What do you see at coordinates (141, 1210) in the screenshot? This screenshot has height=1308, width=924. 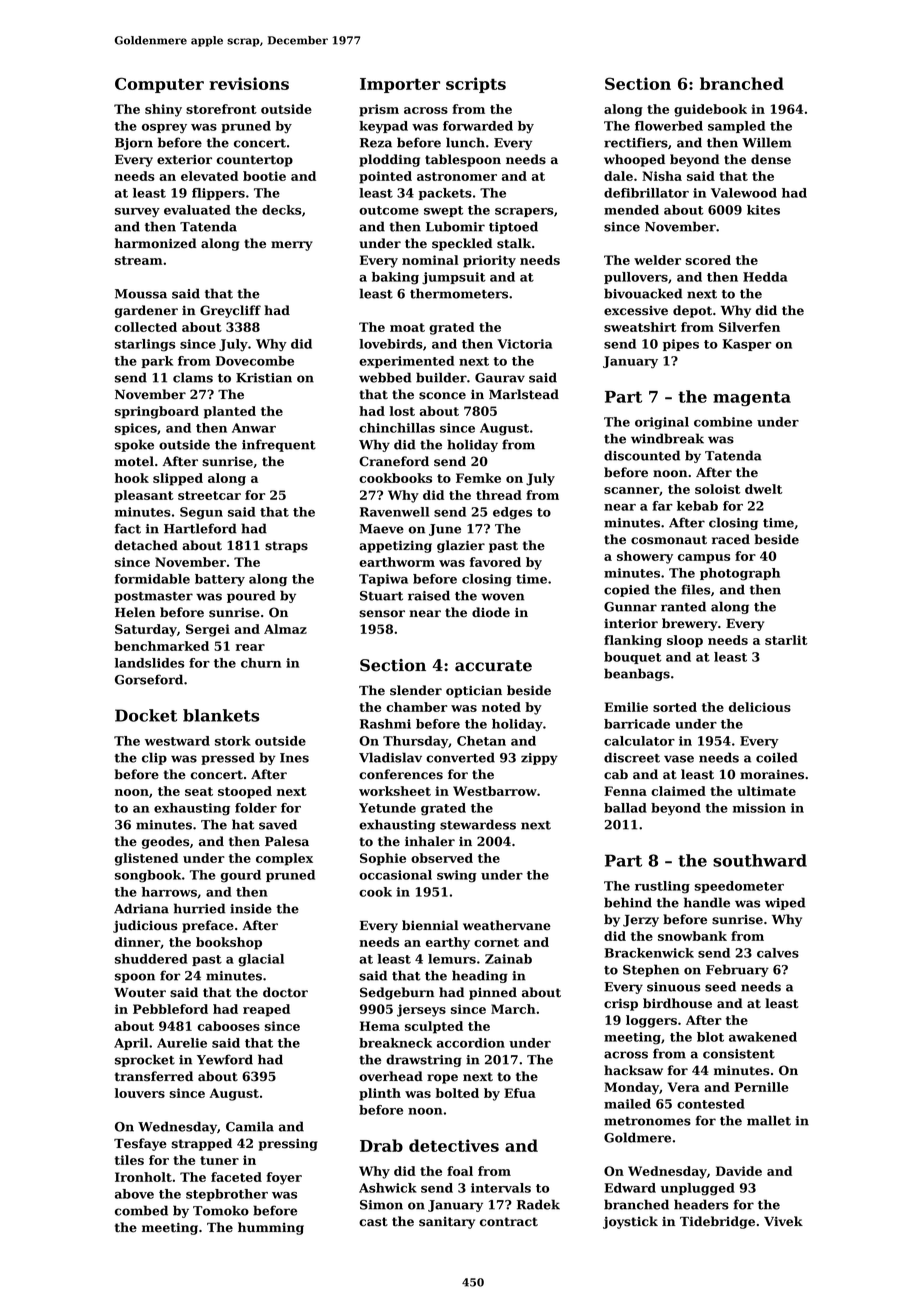 I see `combed` at bounding box center [141, 1210].
